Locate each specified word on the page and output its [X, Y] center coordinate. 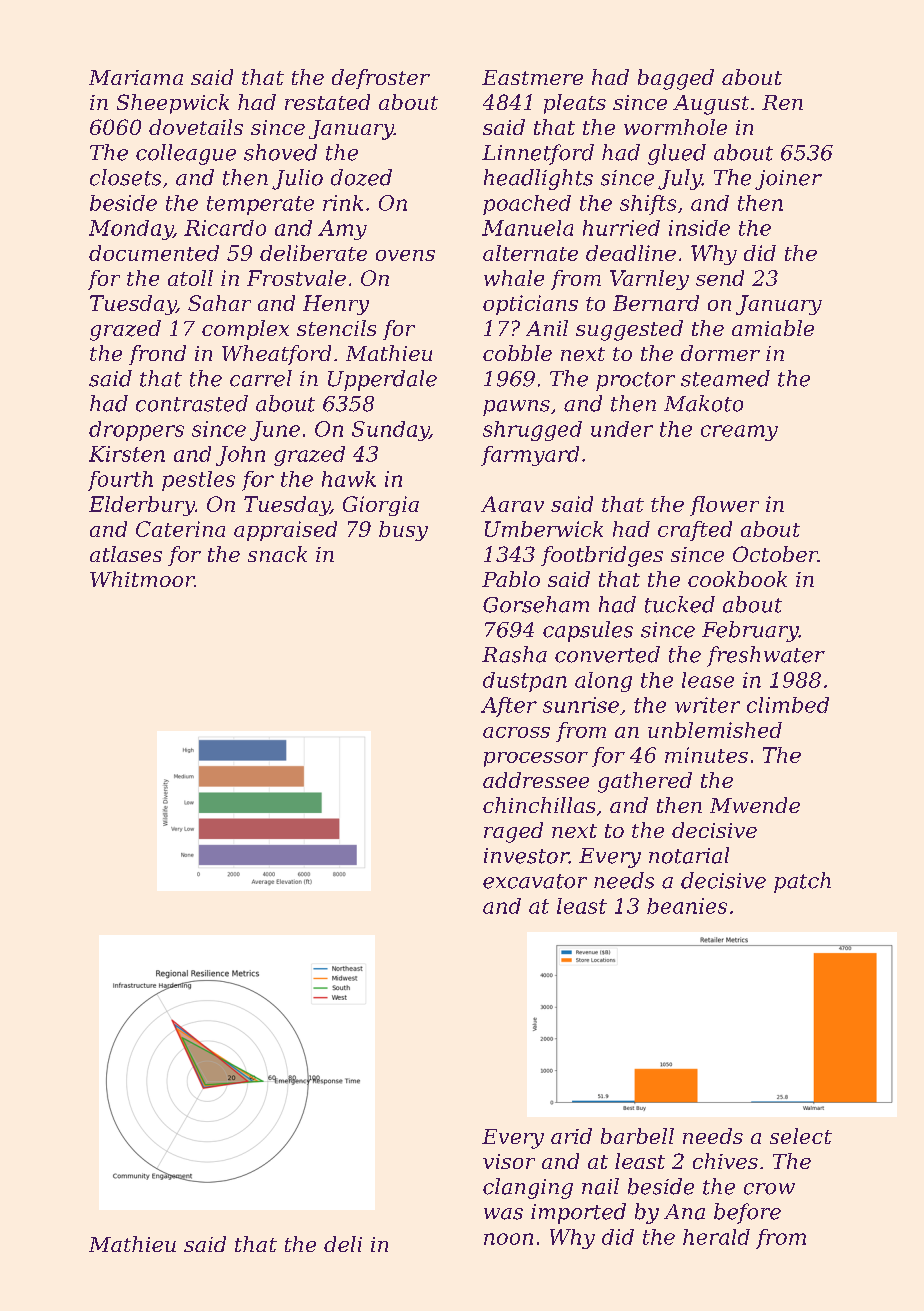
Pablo [511, 579]
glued [677, 154]
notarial [689, 855]
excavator [535, 881]
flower [724, 506]
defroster [381, 79]
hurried [621, 228]
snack [277, 554]
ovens [405, 255]
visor [509, 1161]
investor [526, 856]
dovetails [196, 127]
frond [157, 355]
